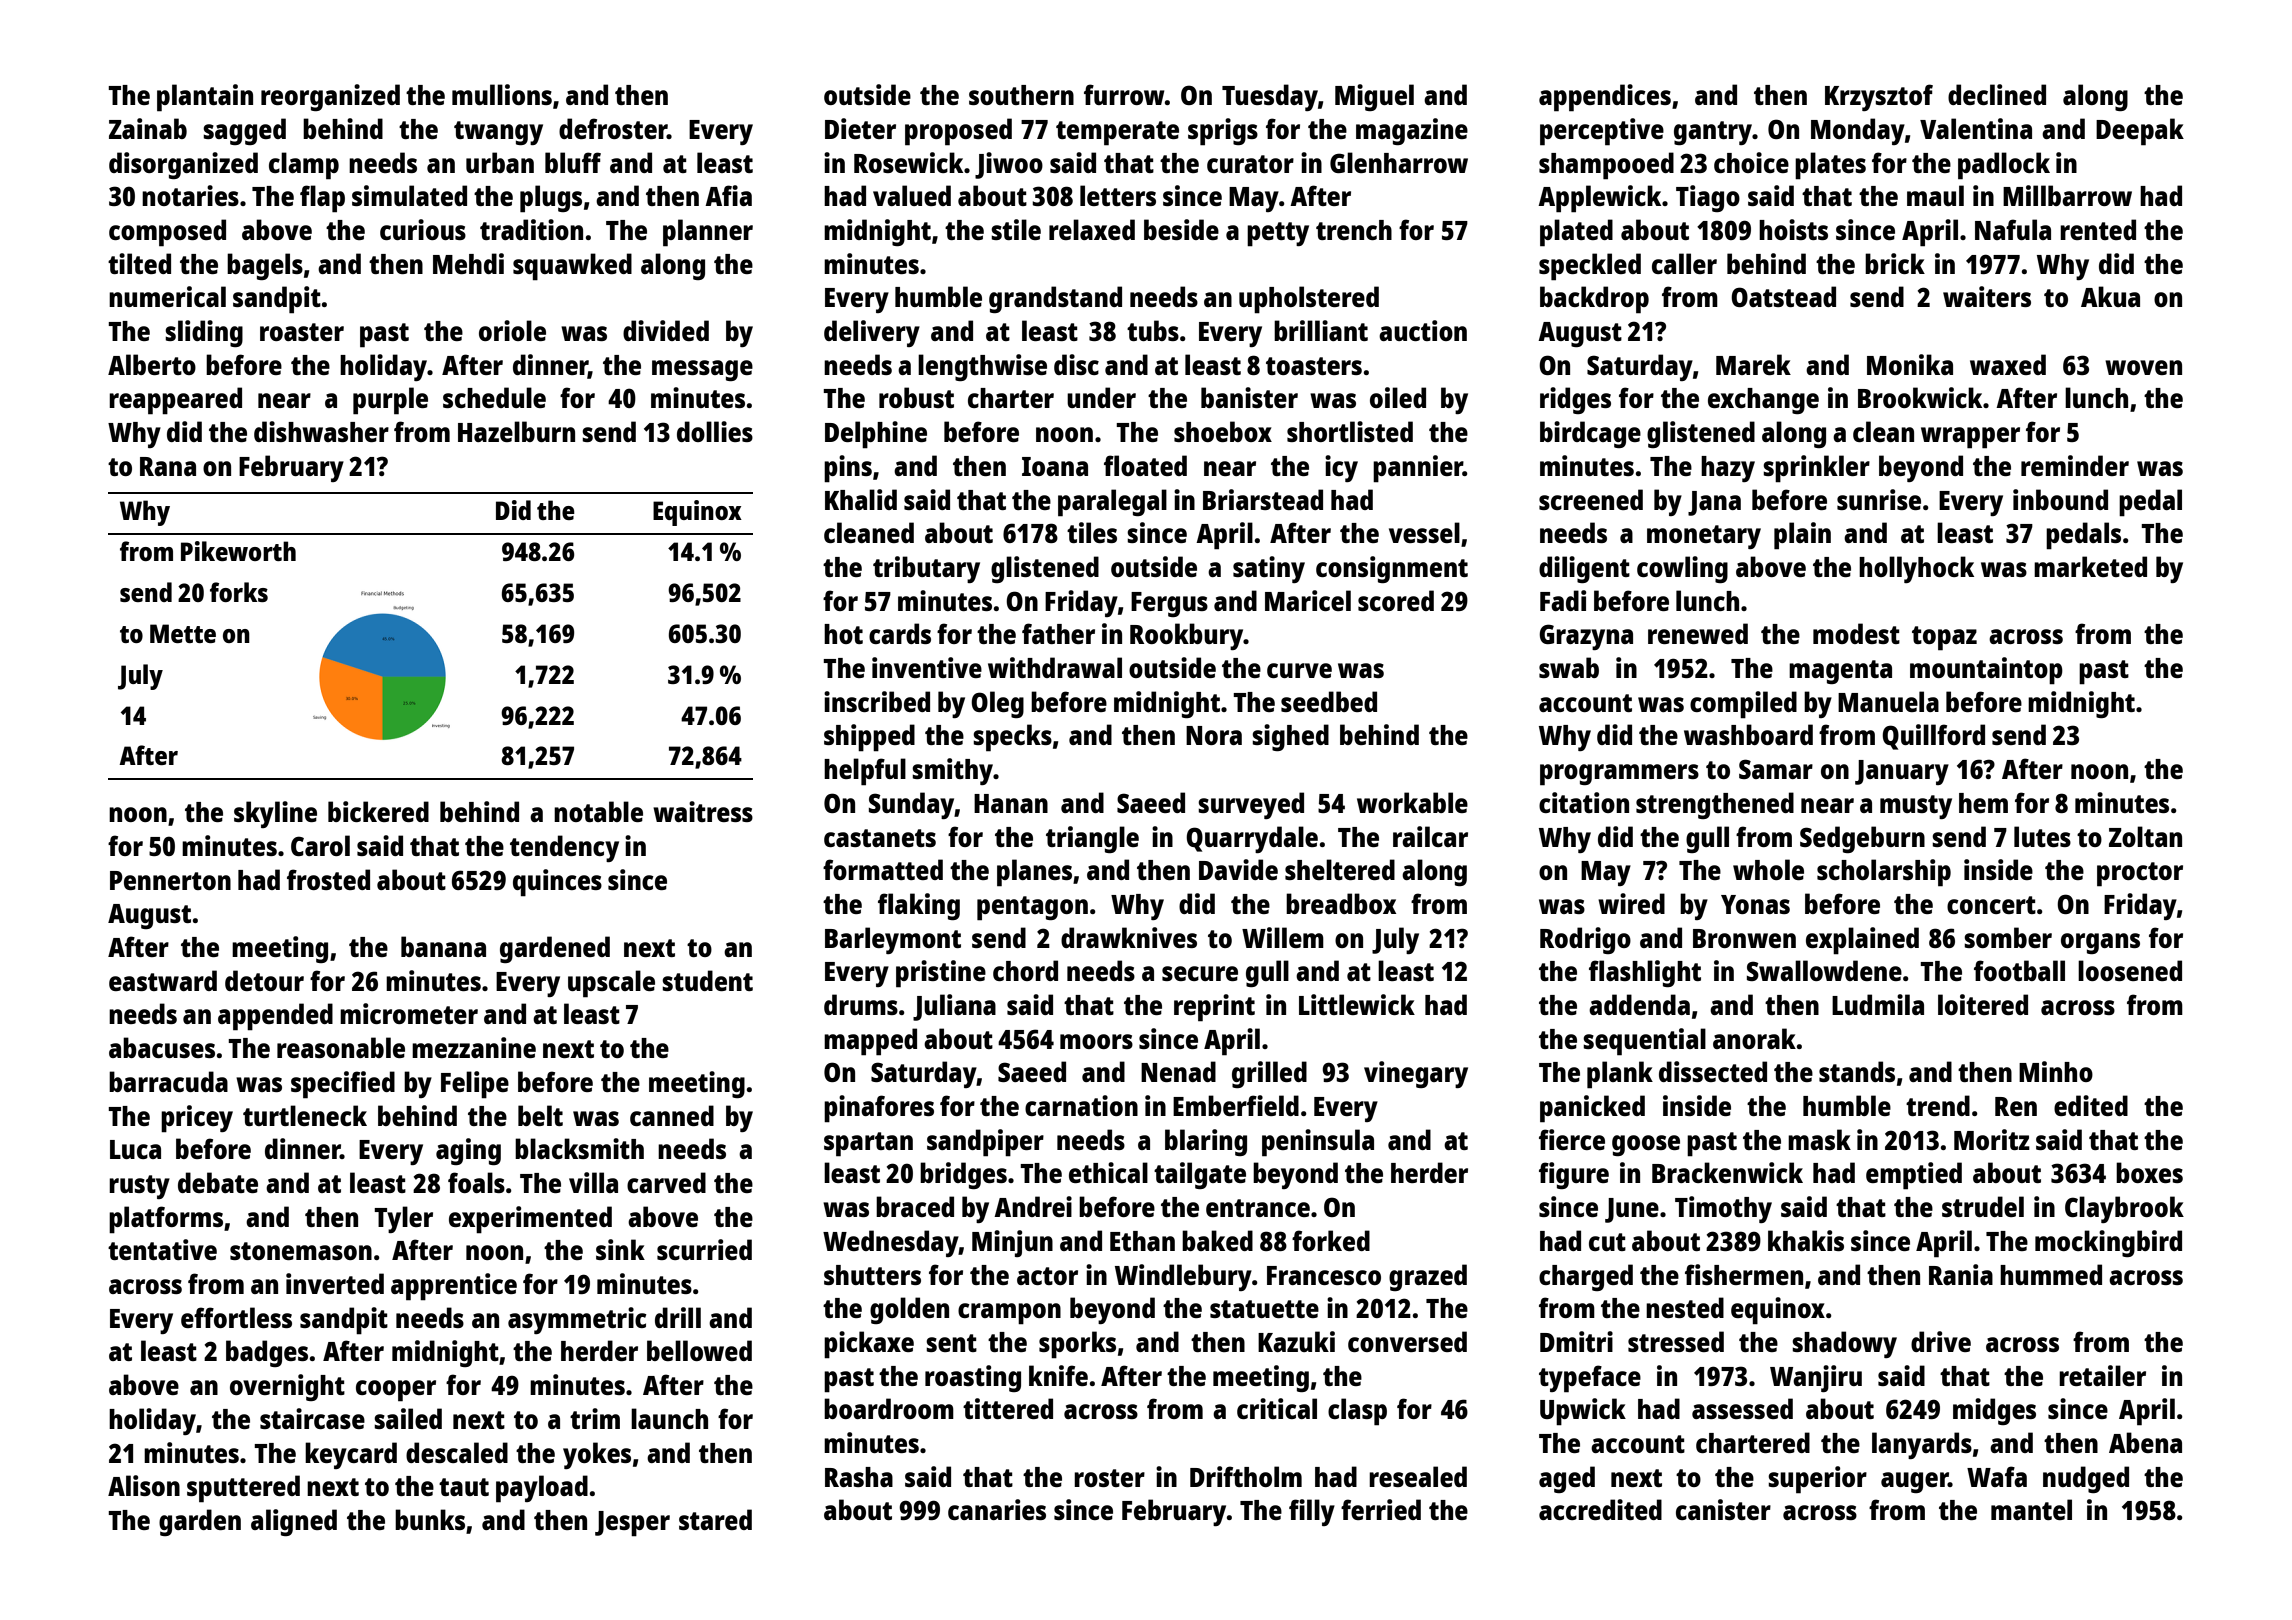  I want to click on sheltered, so click(1340, 869).
